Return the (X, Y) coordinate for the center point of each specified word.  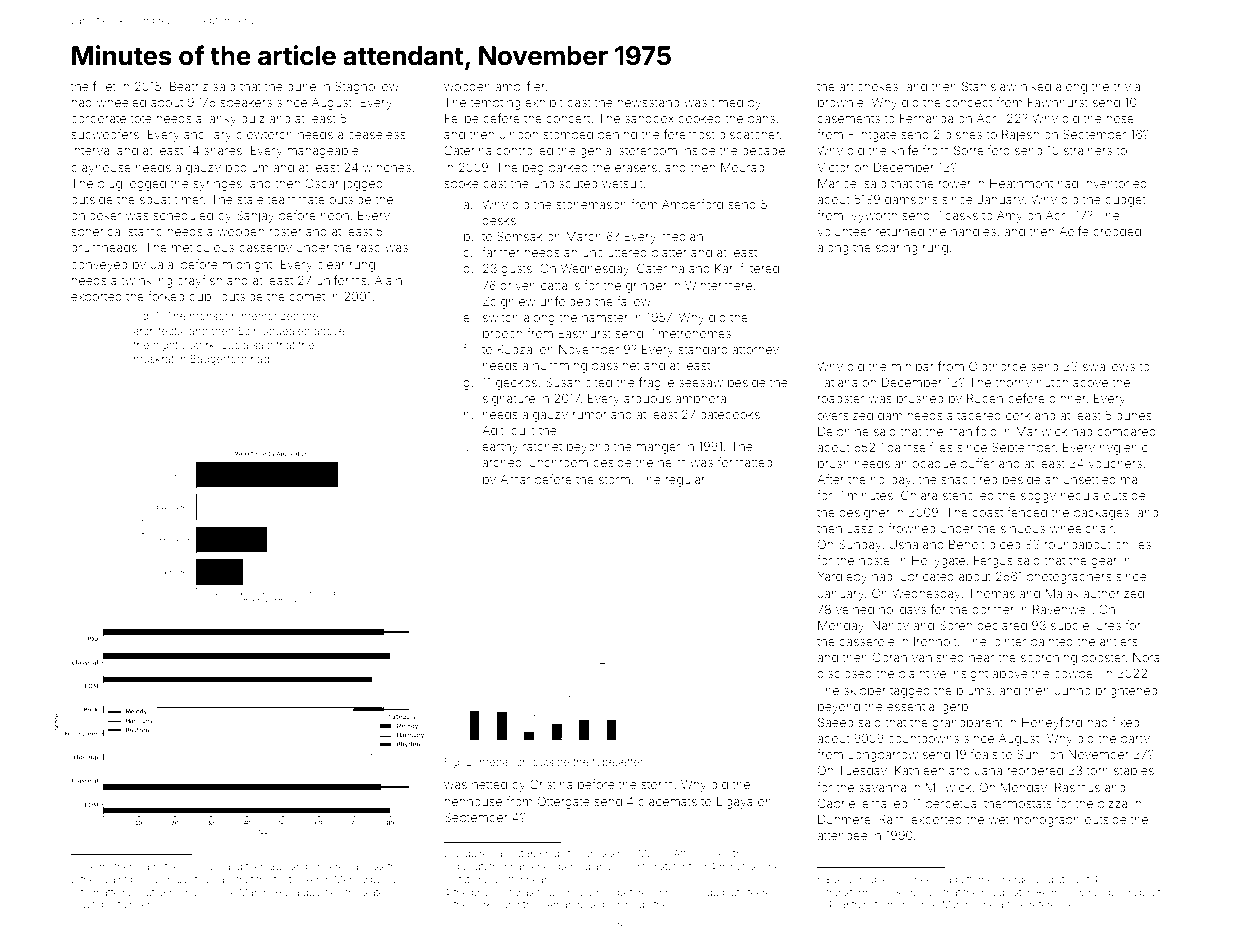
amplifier (520, 87)
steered (760, 892)
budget (1125, 201)
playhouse (101, 169)
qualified (322, 893)
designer (864, 514)
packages (1101, 514)
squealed (287, 332)
